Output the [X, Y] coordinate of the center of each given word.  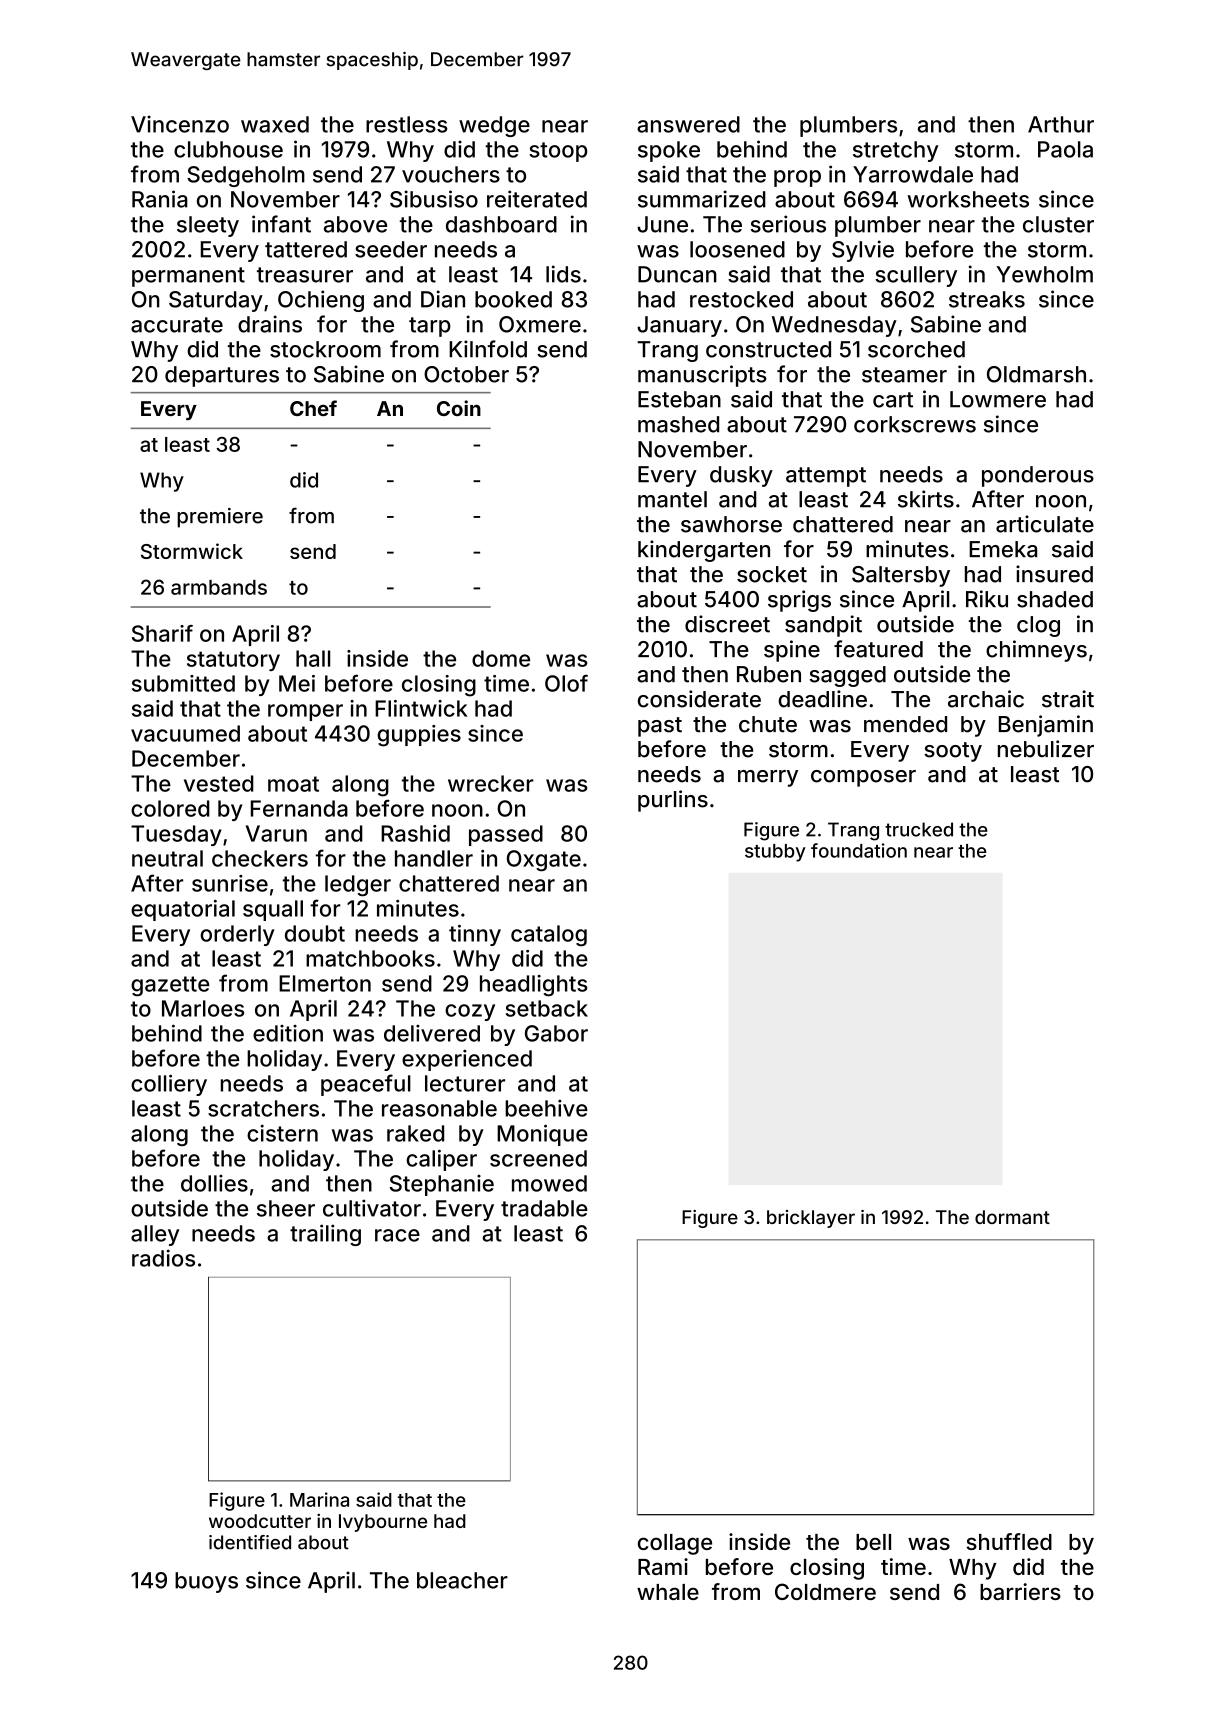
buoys [206, 1582]
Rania [160, 199]
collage [675, 1544]
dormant [1012, 1217]
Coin [459, 408]
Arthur [1061, 124]
